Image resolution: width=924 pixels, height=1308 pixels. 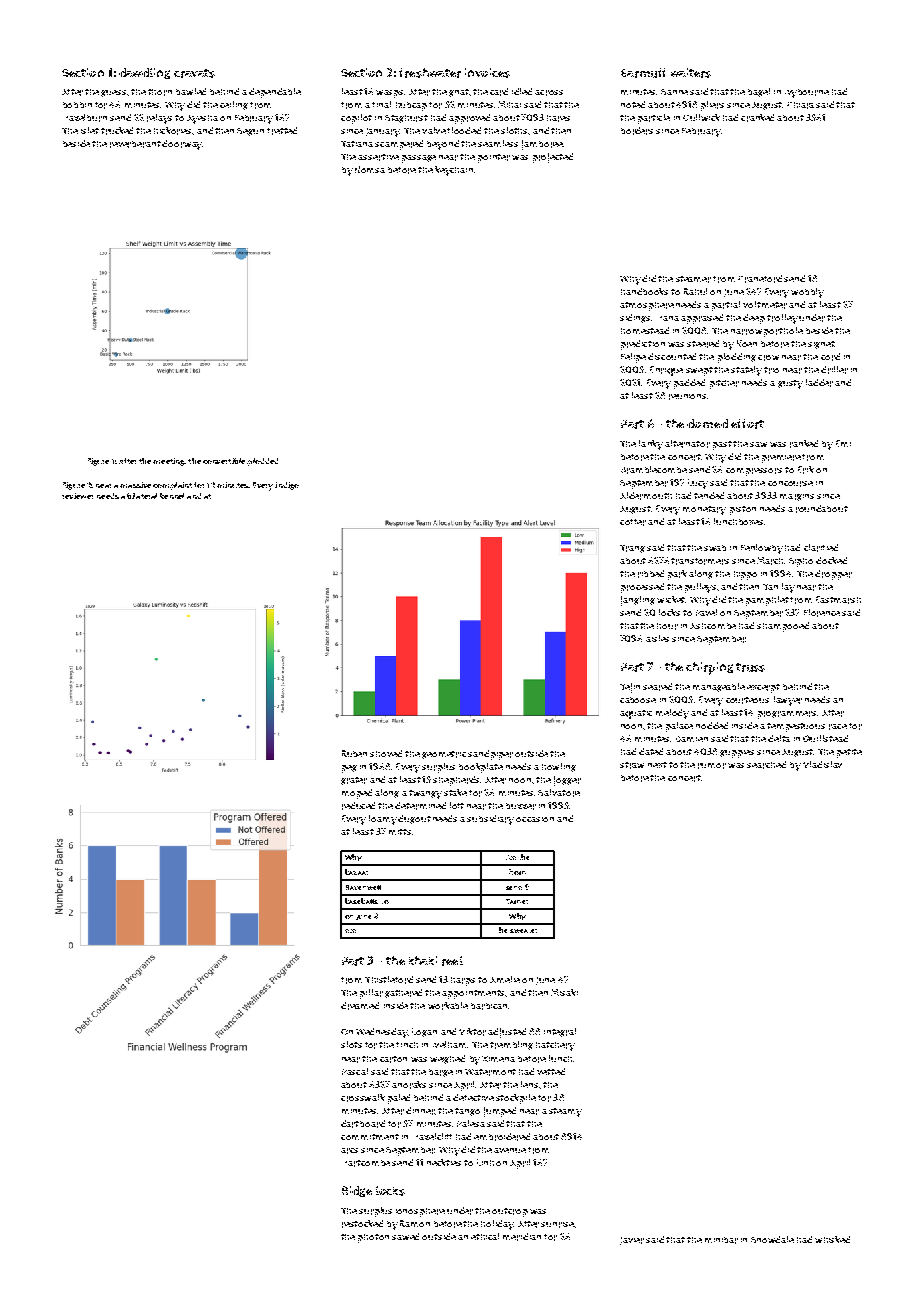 I want to click on kennel, so click(x=172, y=496).
